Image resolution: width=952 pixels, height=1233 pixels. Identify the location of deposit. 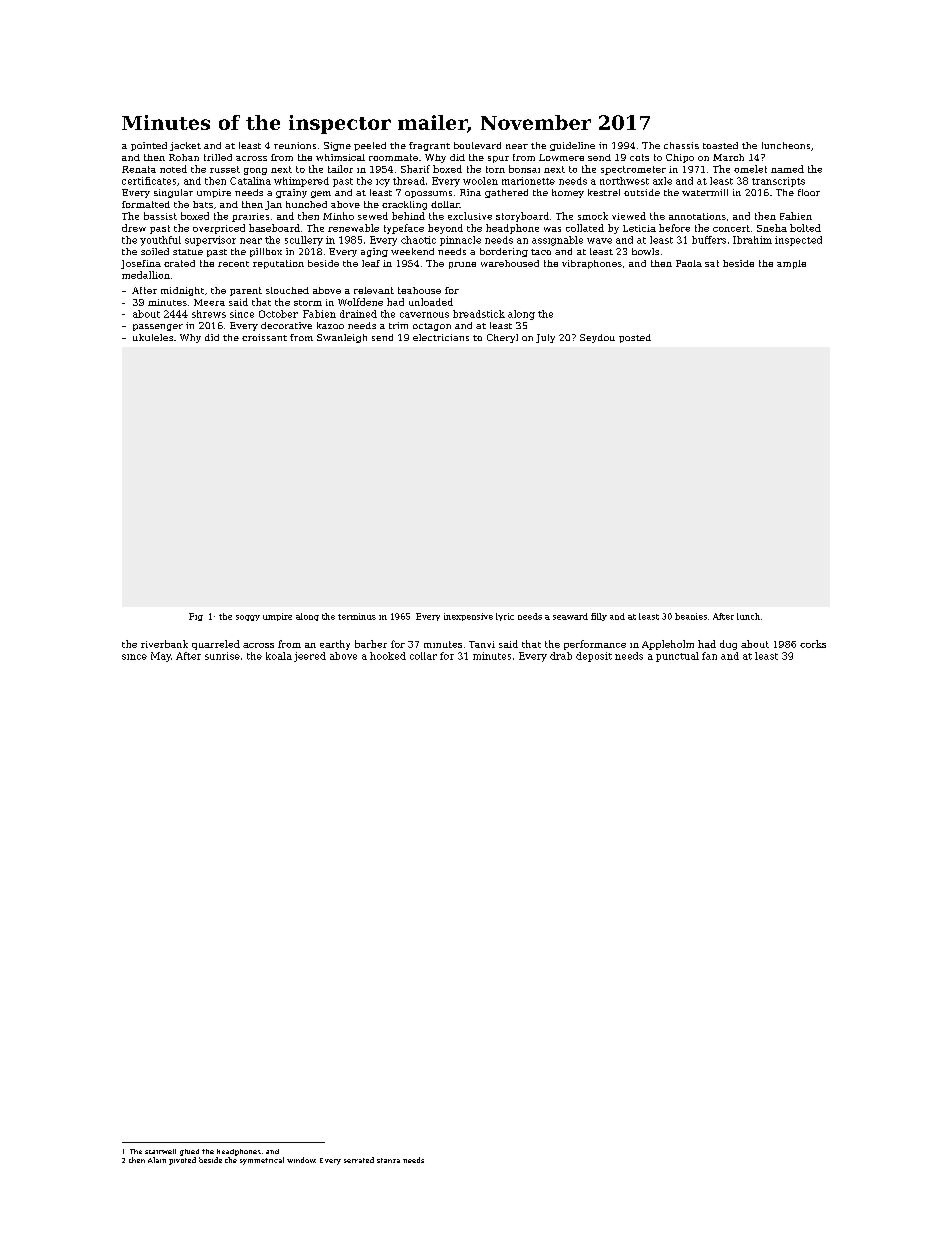
(594, 657).
